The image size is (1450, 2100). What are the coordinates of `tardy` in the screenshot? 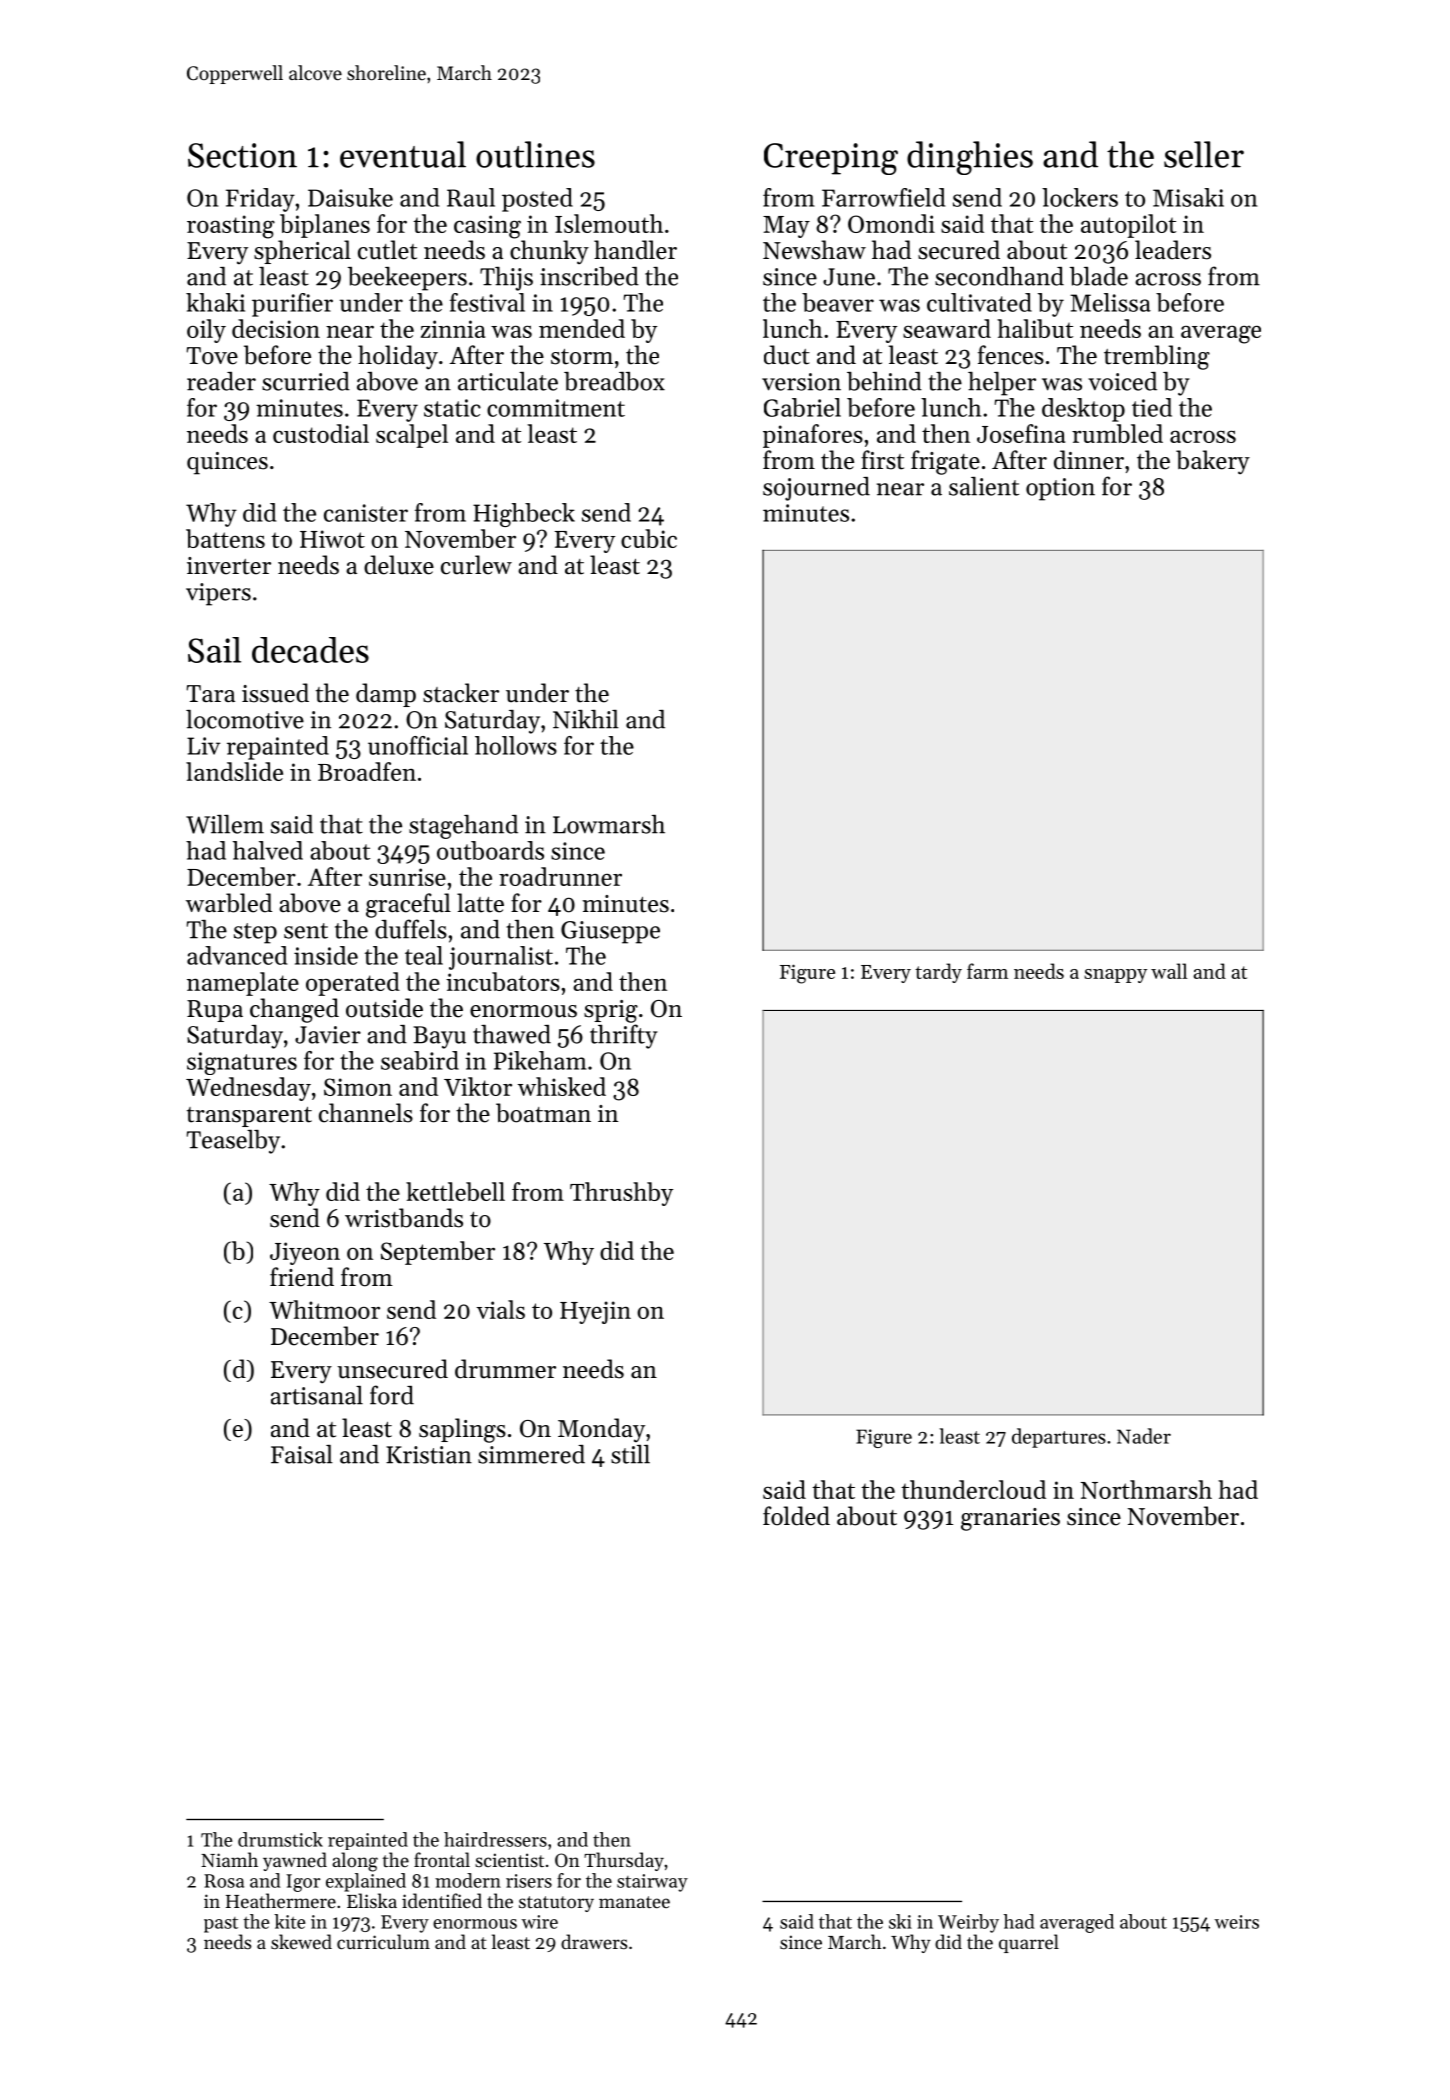 It's located at (938, 973).
